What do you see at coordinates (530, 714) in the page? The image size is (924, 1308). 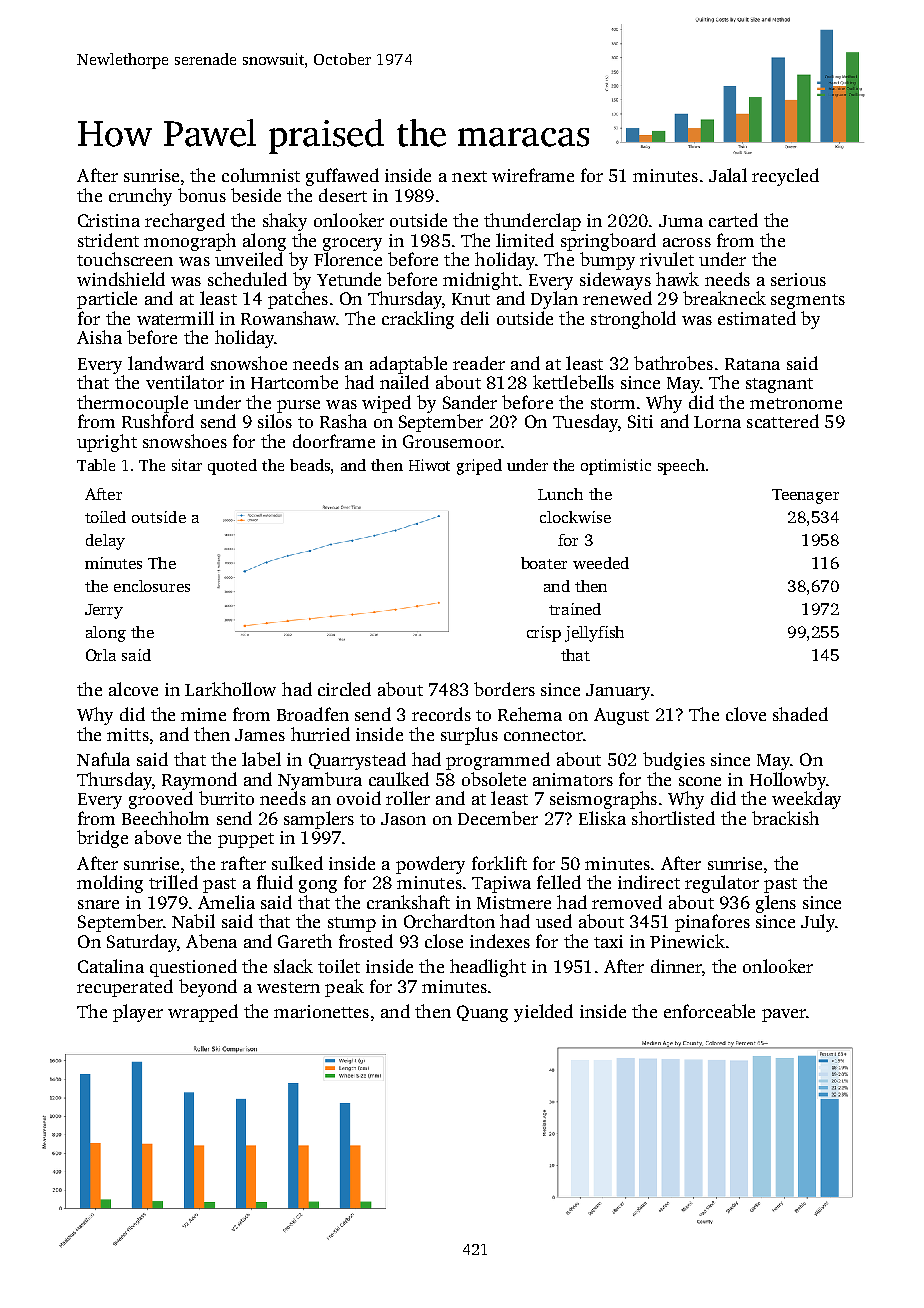 I see `Rehema` at bounding box center [530, 714].
